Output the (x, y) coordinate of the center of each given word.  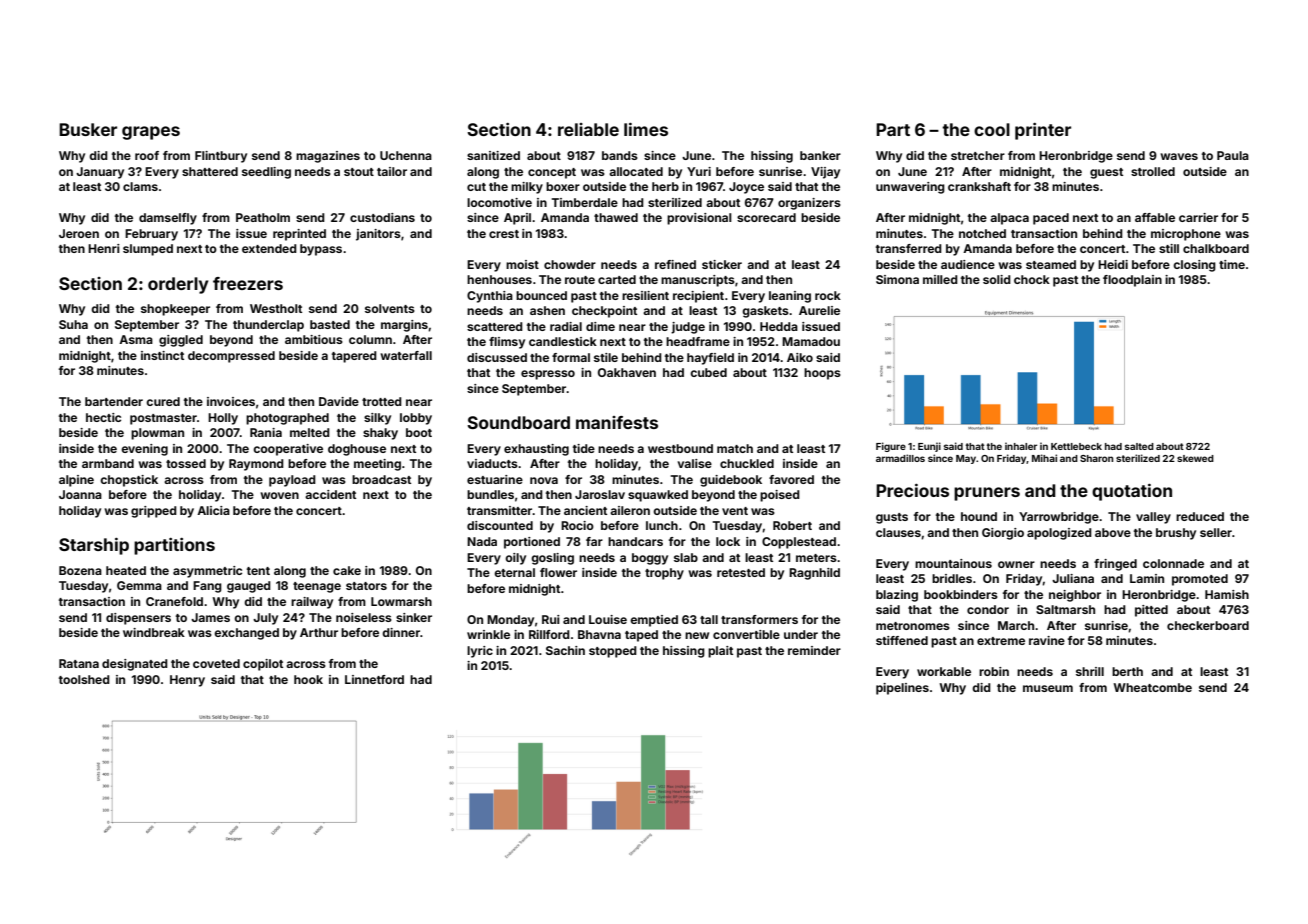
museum (1048, 688)
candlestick (563, 341)
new (697, 635)
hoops (822, 374)
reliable (588, 129)
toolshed (84, 679)
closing (1194, 266)
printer (1043, 131)
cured (163, 401)
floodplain (1132, 281)
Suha (73, 324)
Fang (207, 587)
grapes (151, 133)
